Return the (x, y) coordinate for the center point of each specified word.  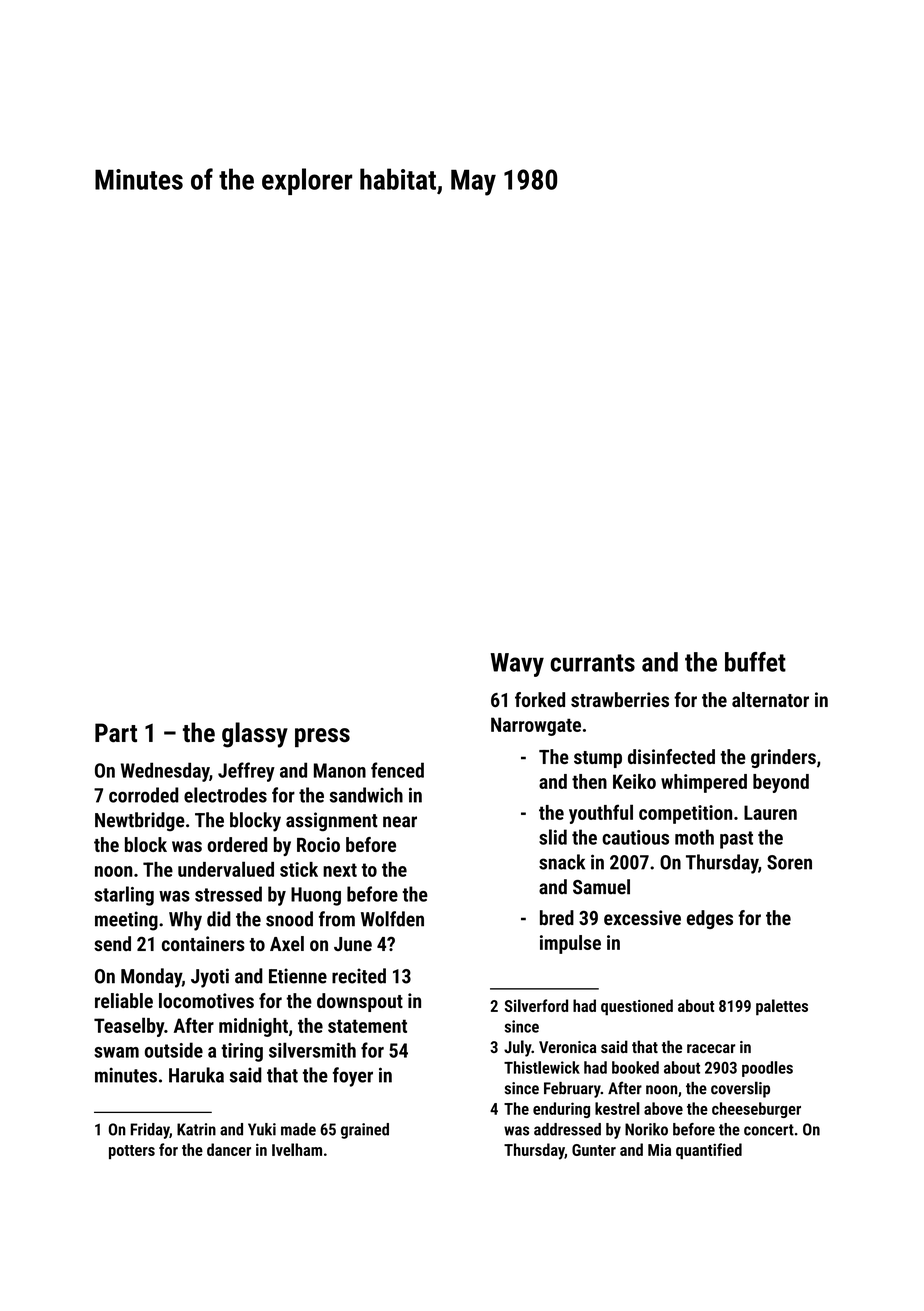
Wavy (517, 665)
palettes (782, 1007)
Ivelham (297, 1149)
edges (710, 919)
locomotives (206, 1000)
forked (540, 699)
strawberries (620, 699)
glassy (255, 735)
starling (124, 896)
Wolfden (392, 919)
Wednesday (165, 772)
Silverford (536, 1005)
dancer (229, 1149)
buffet (755, 662)
